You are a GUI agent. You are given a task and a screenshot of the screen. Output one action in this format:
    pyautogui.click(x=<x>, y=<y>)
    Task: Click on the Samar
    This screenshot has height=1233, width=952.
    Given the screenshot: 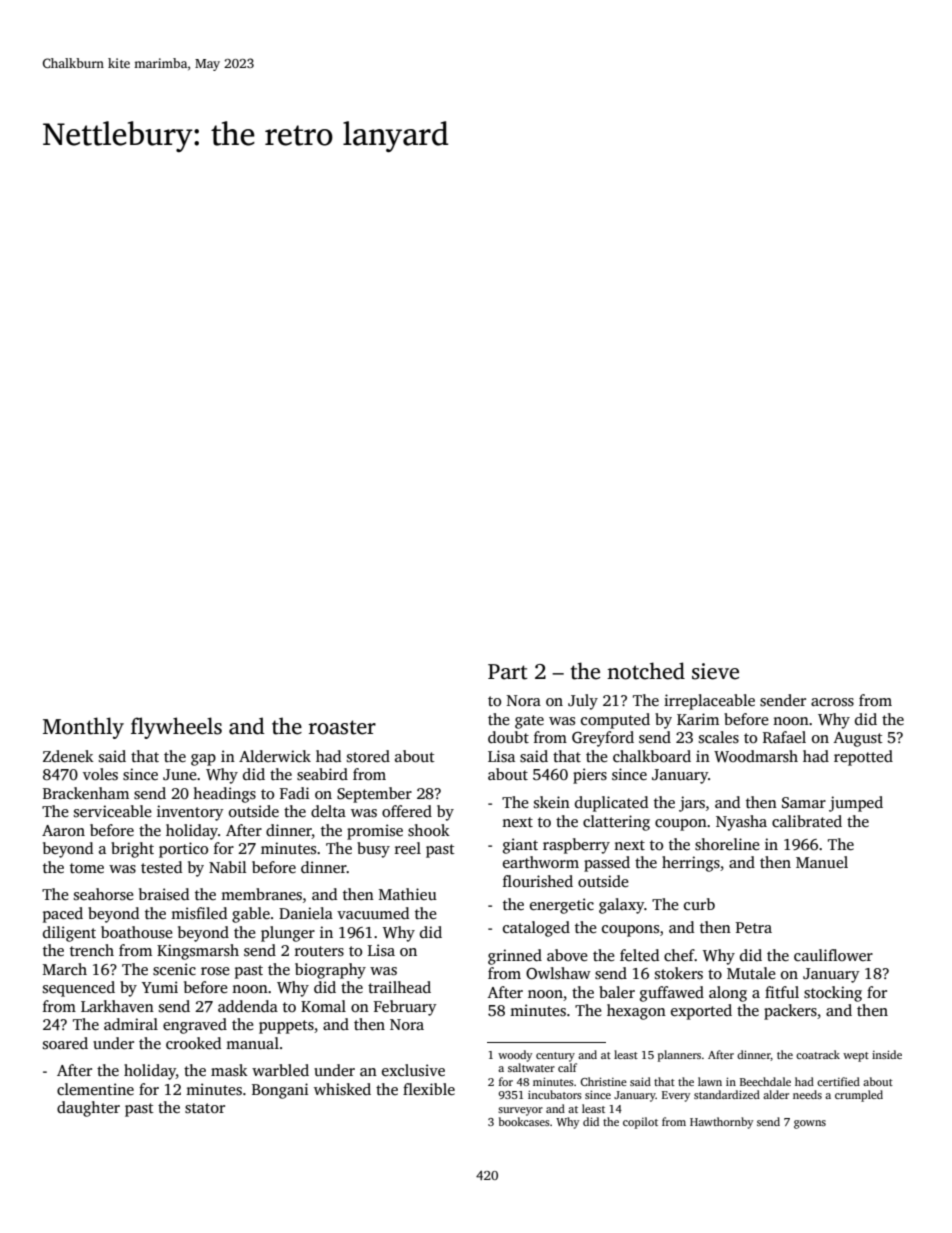 What is the action you would take?
    pyautogui.click(x=804, y=803)
